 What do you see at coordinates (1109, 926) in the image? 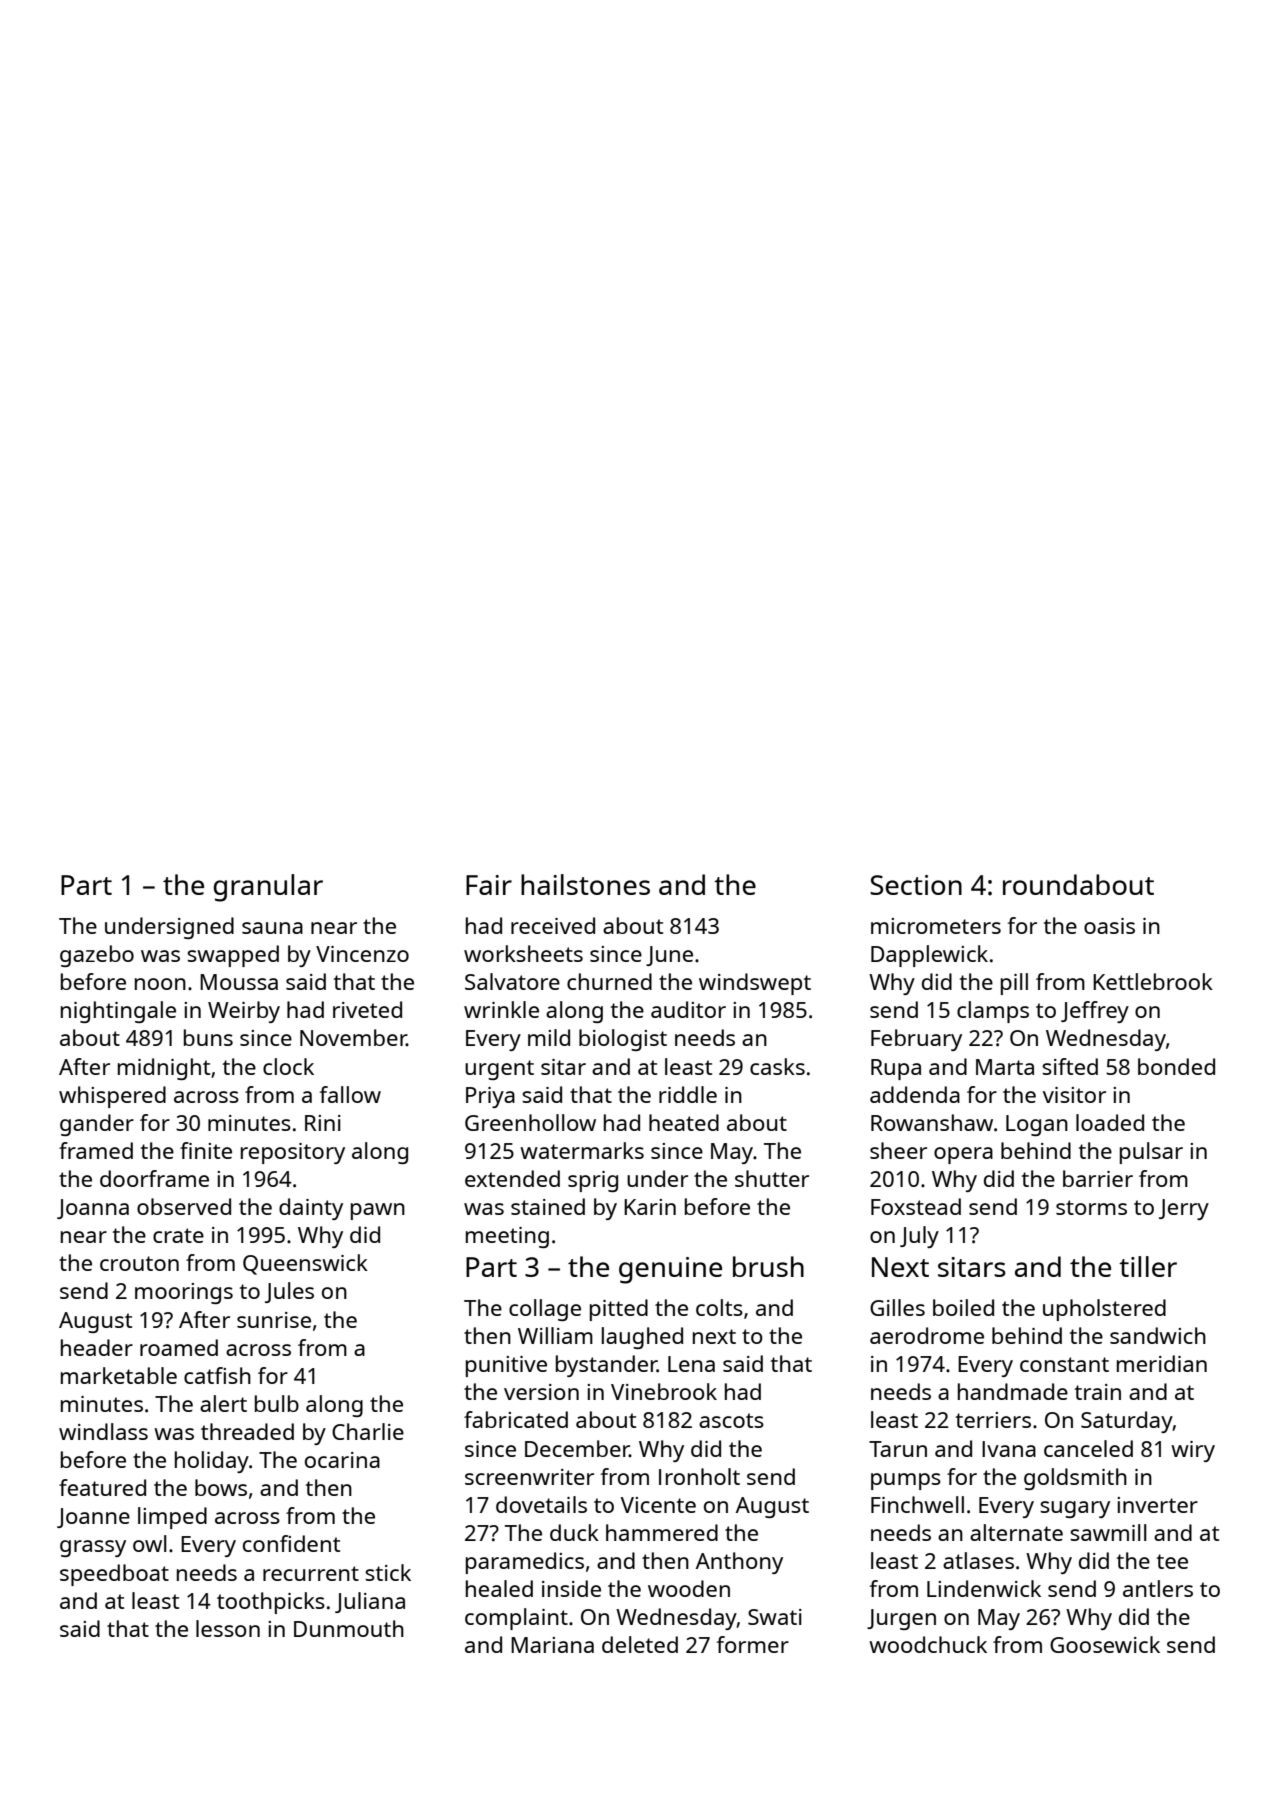
I see `oasis` at bounding box center [1109, 926].
